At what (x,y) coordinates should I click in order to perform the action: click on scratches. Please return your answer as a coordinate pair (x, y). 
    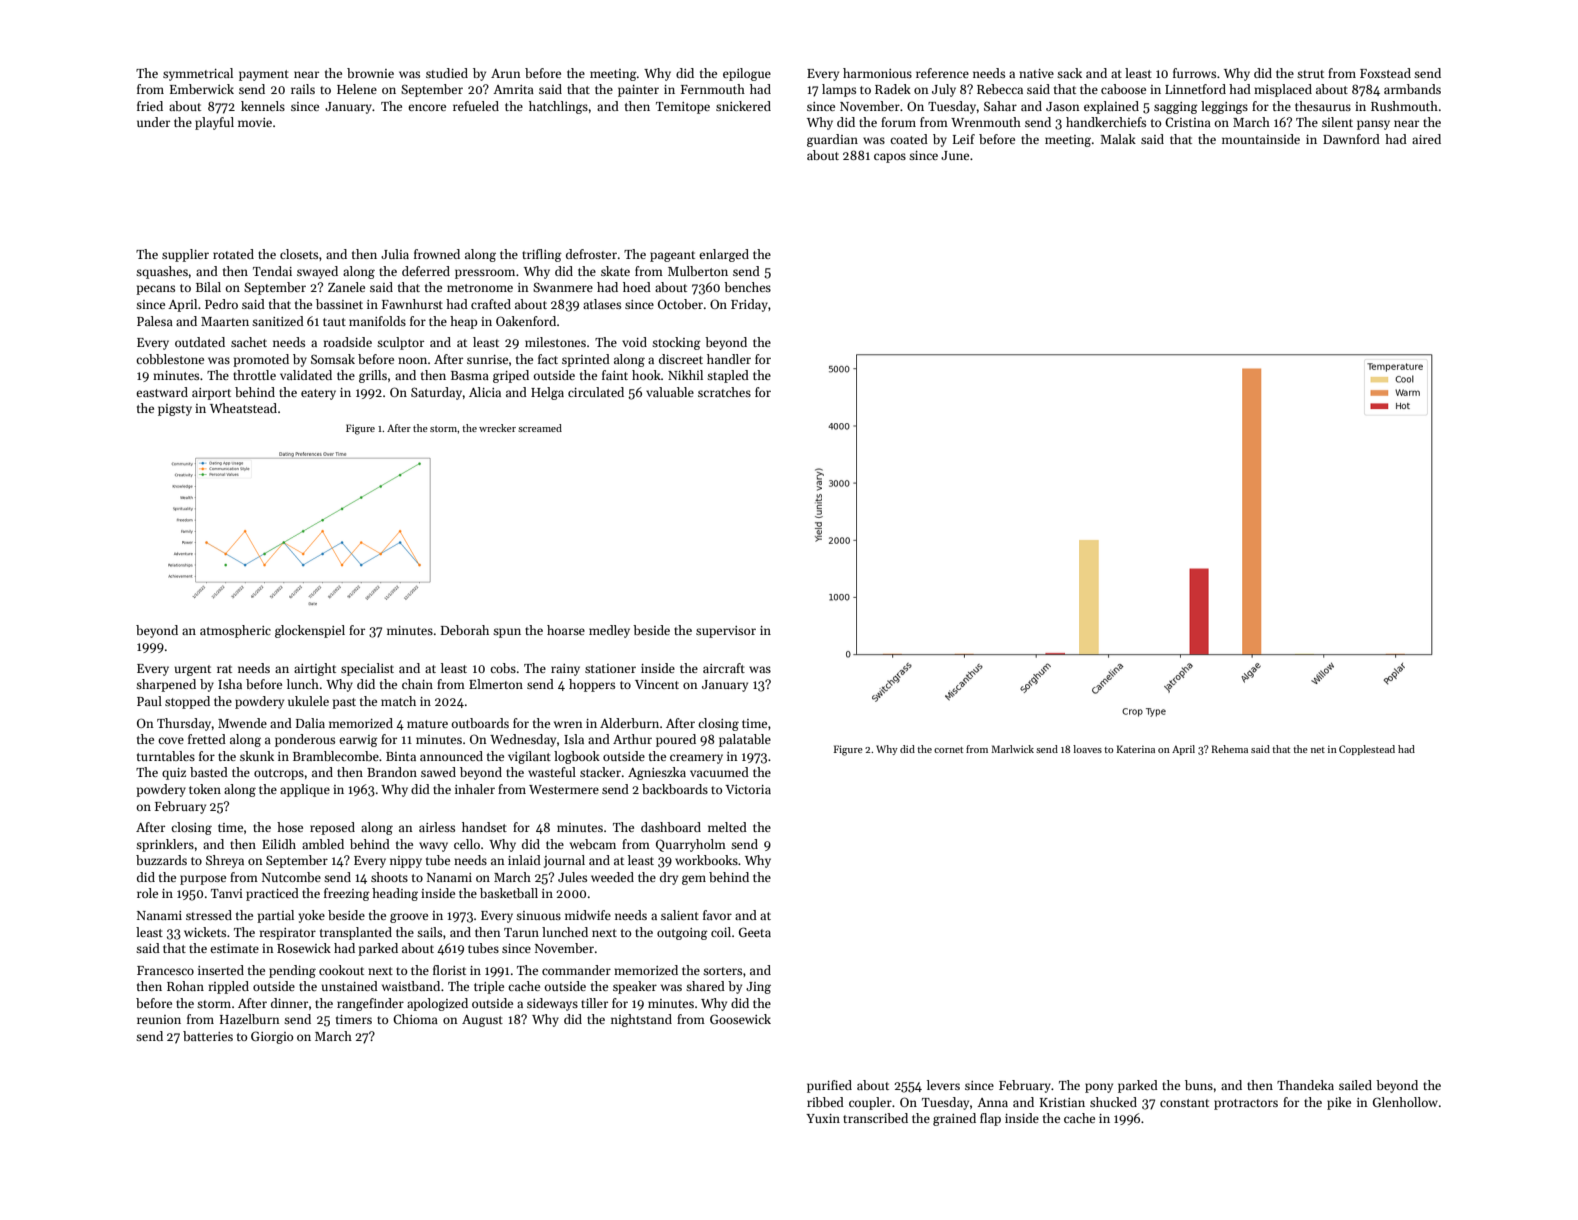
    Looking at the image, I should click on (724, 392).
